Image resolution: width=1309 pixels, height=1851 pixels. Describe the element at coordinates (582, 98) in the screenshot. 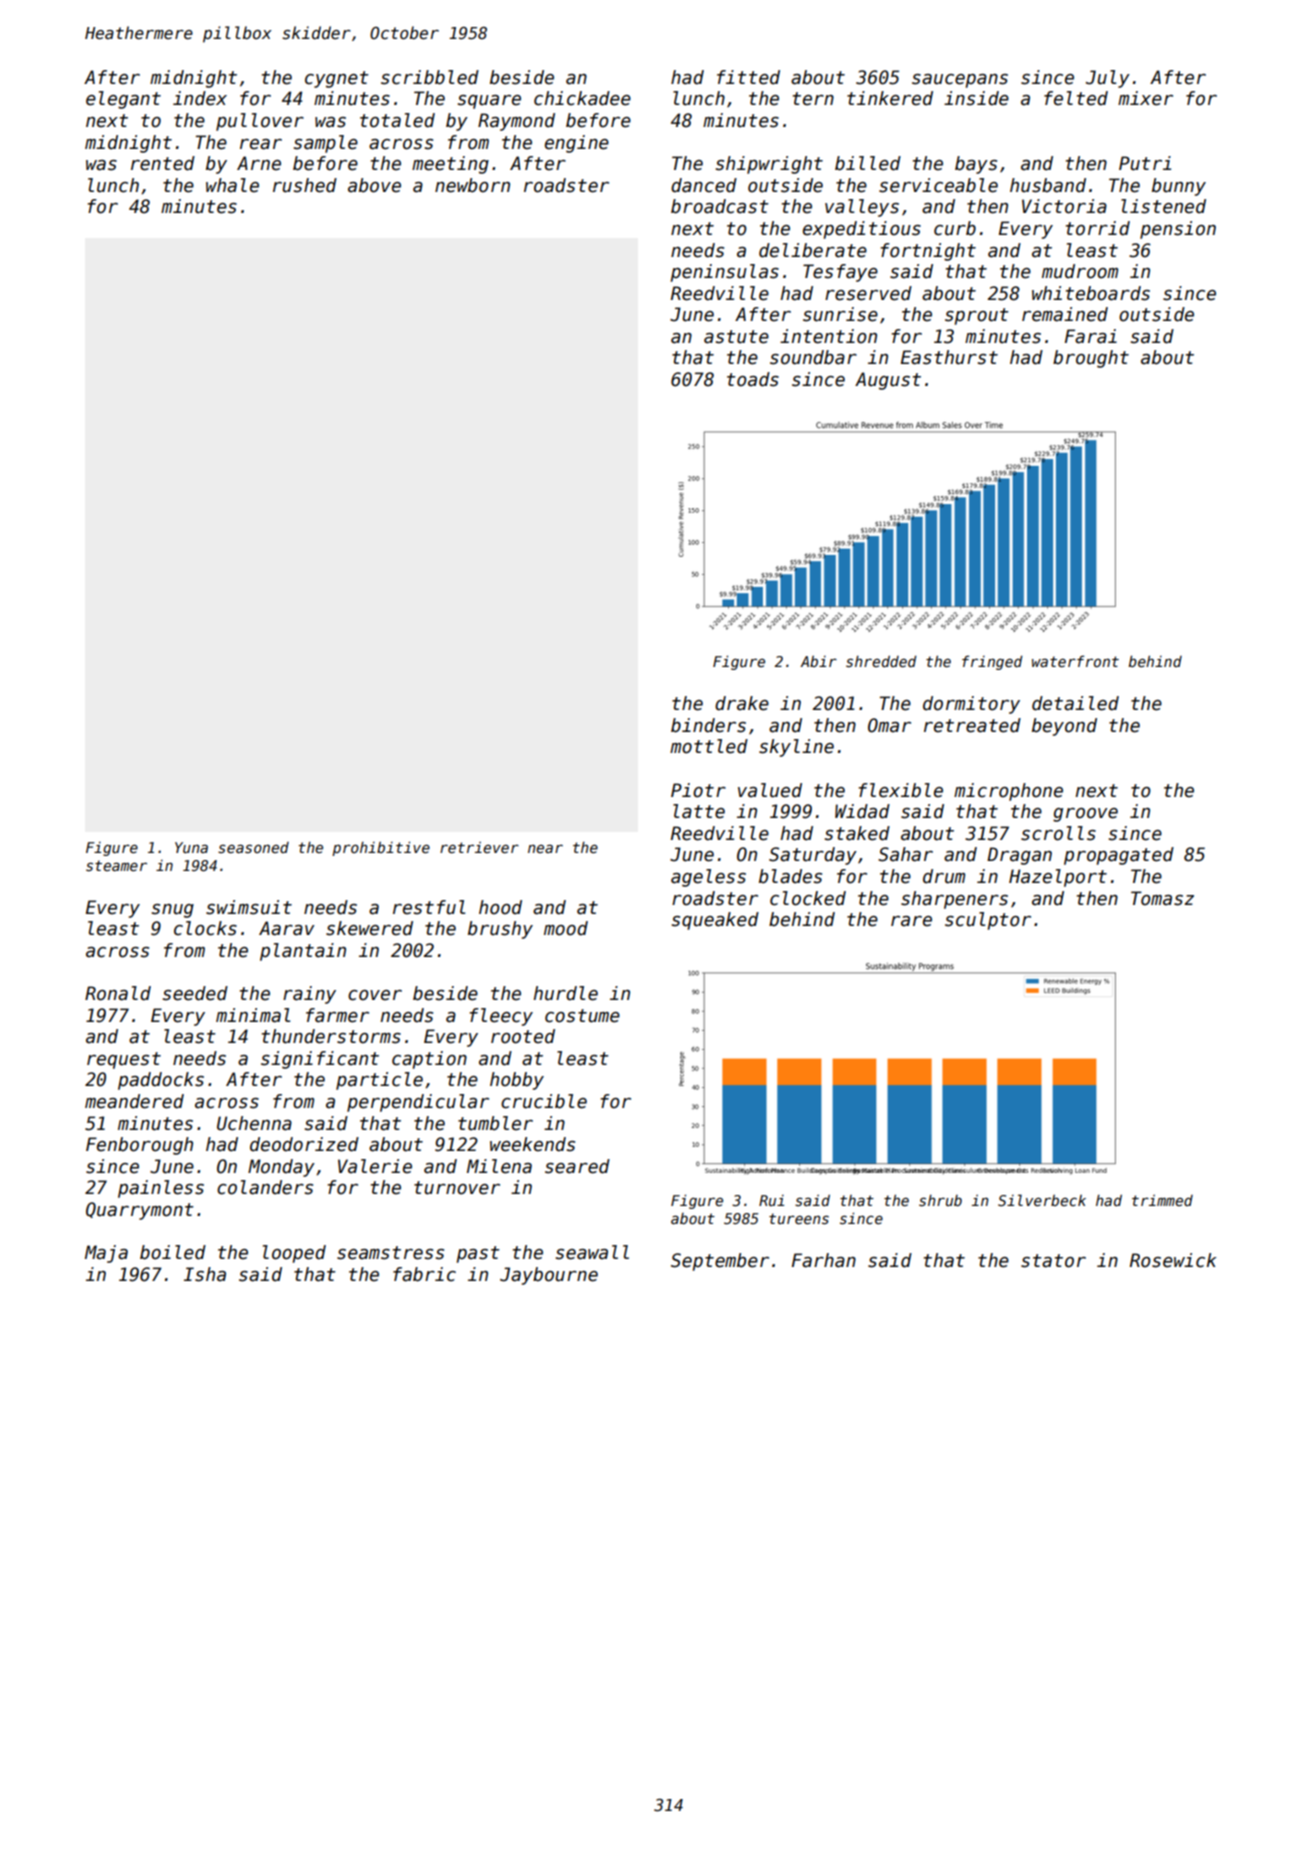

I see `chickadee` at that location.
